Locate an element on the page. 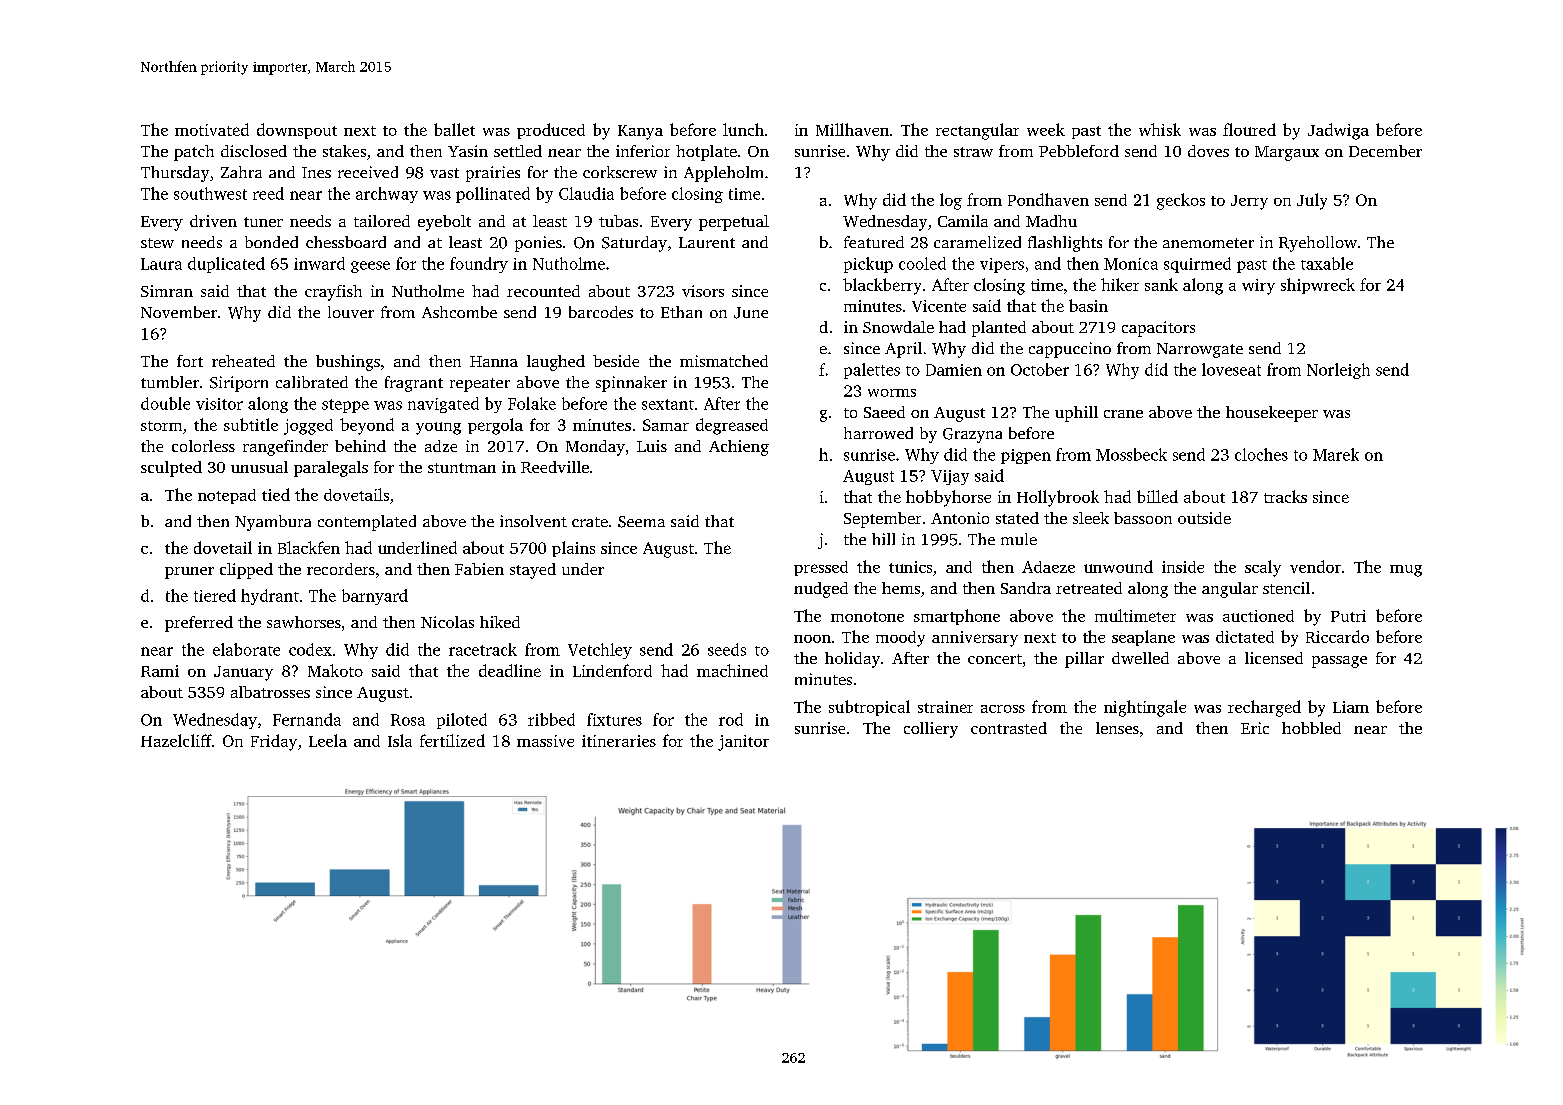 The image size is (1563, 1105). Marek is located at coordinates (1336, 454).
